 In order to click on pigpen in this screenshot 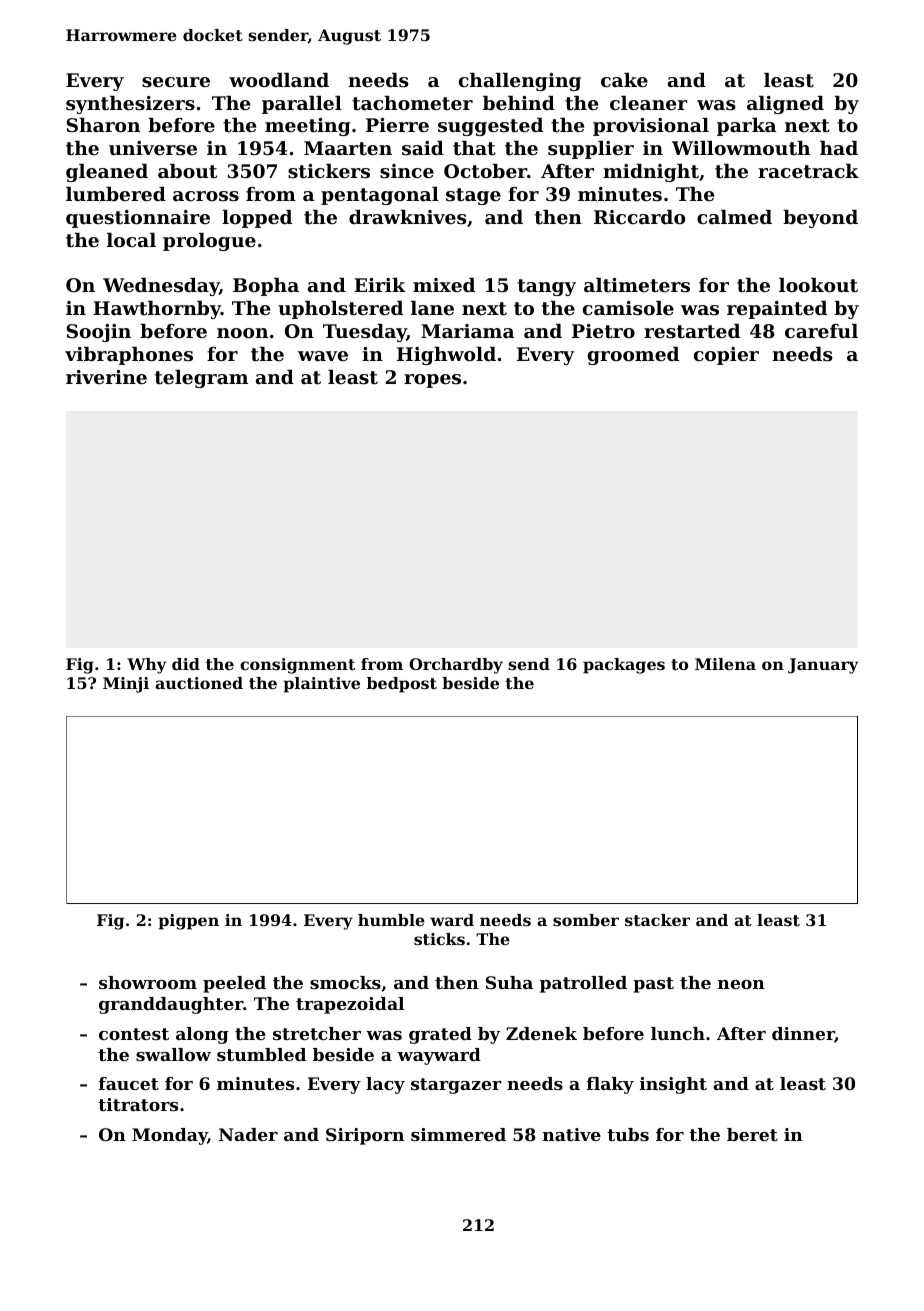, I will do `click(188, 922)`.
